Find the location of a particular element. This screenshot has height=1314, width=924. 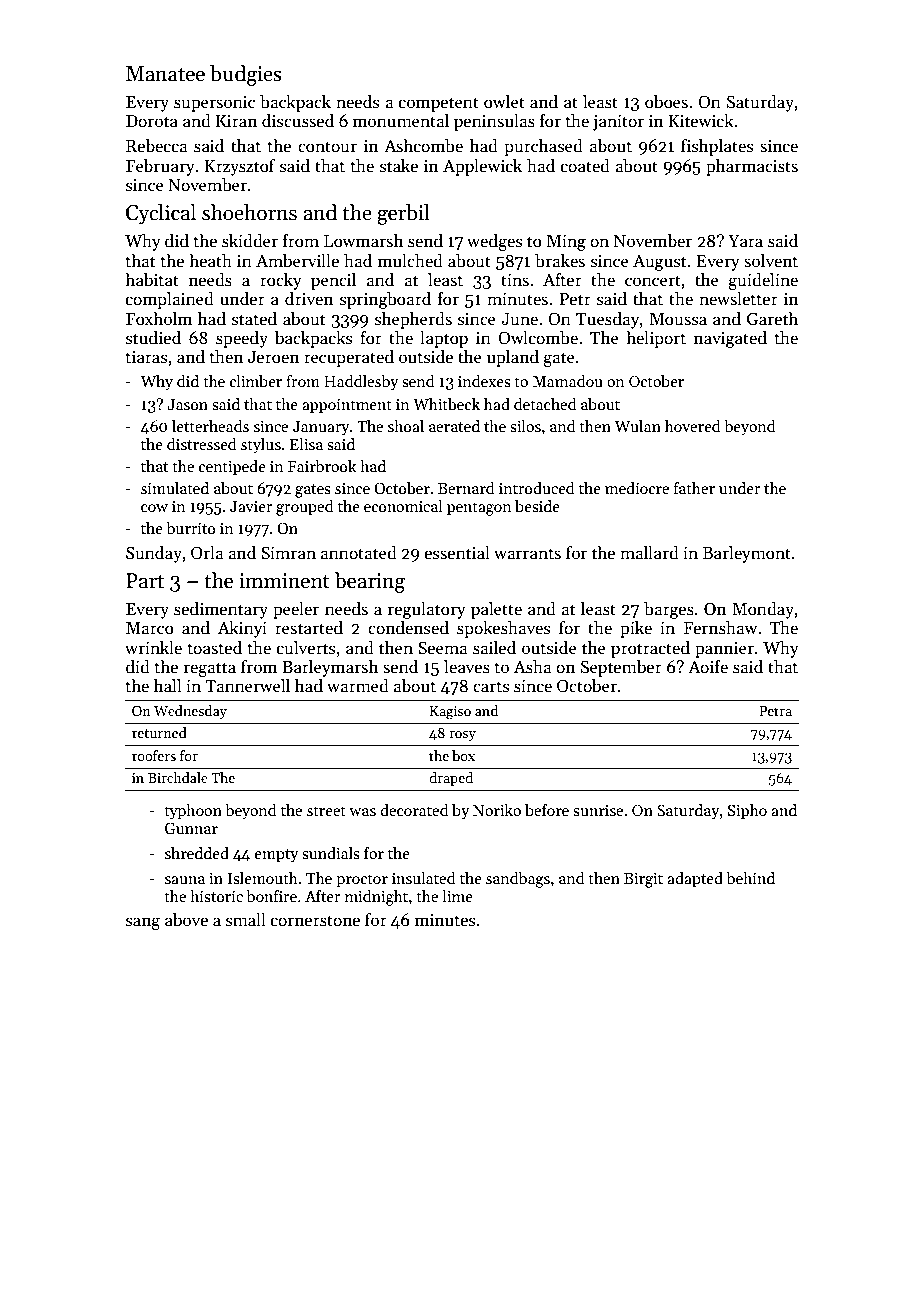

heliport is located at coordinates (656, 339).
